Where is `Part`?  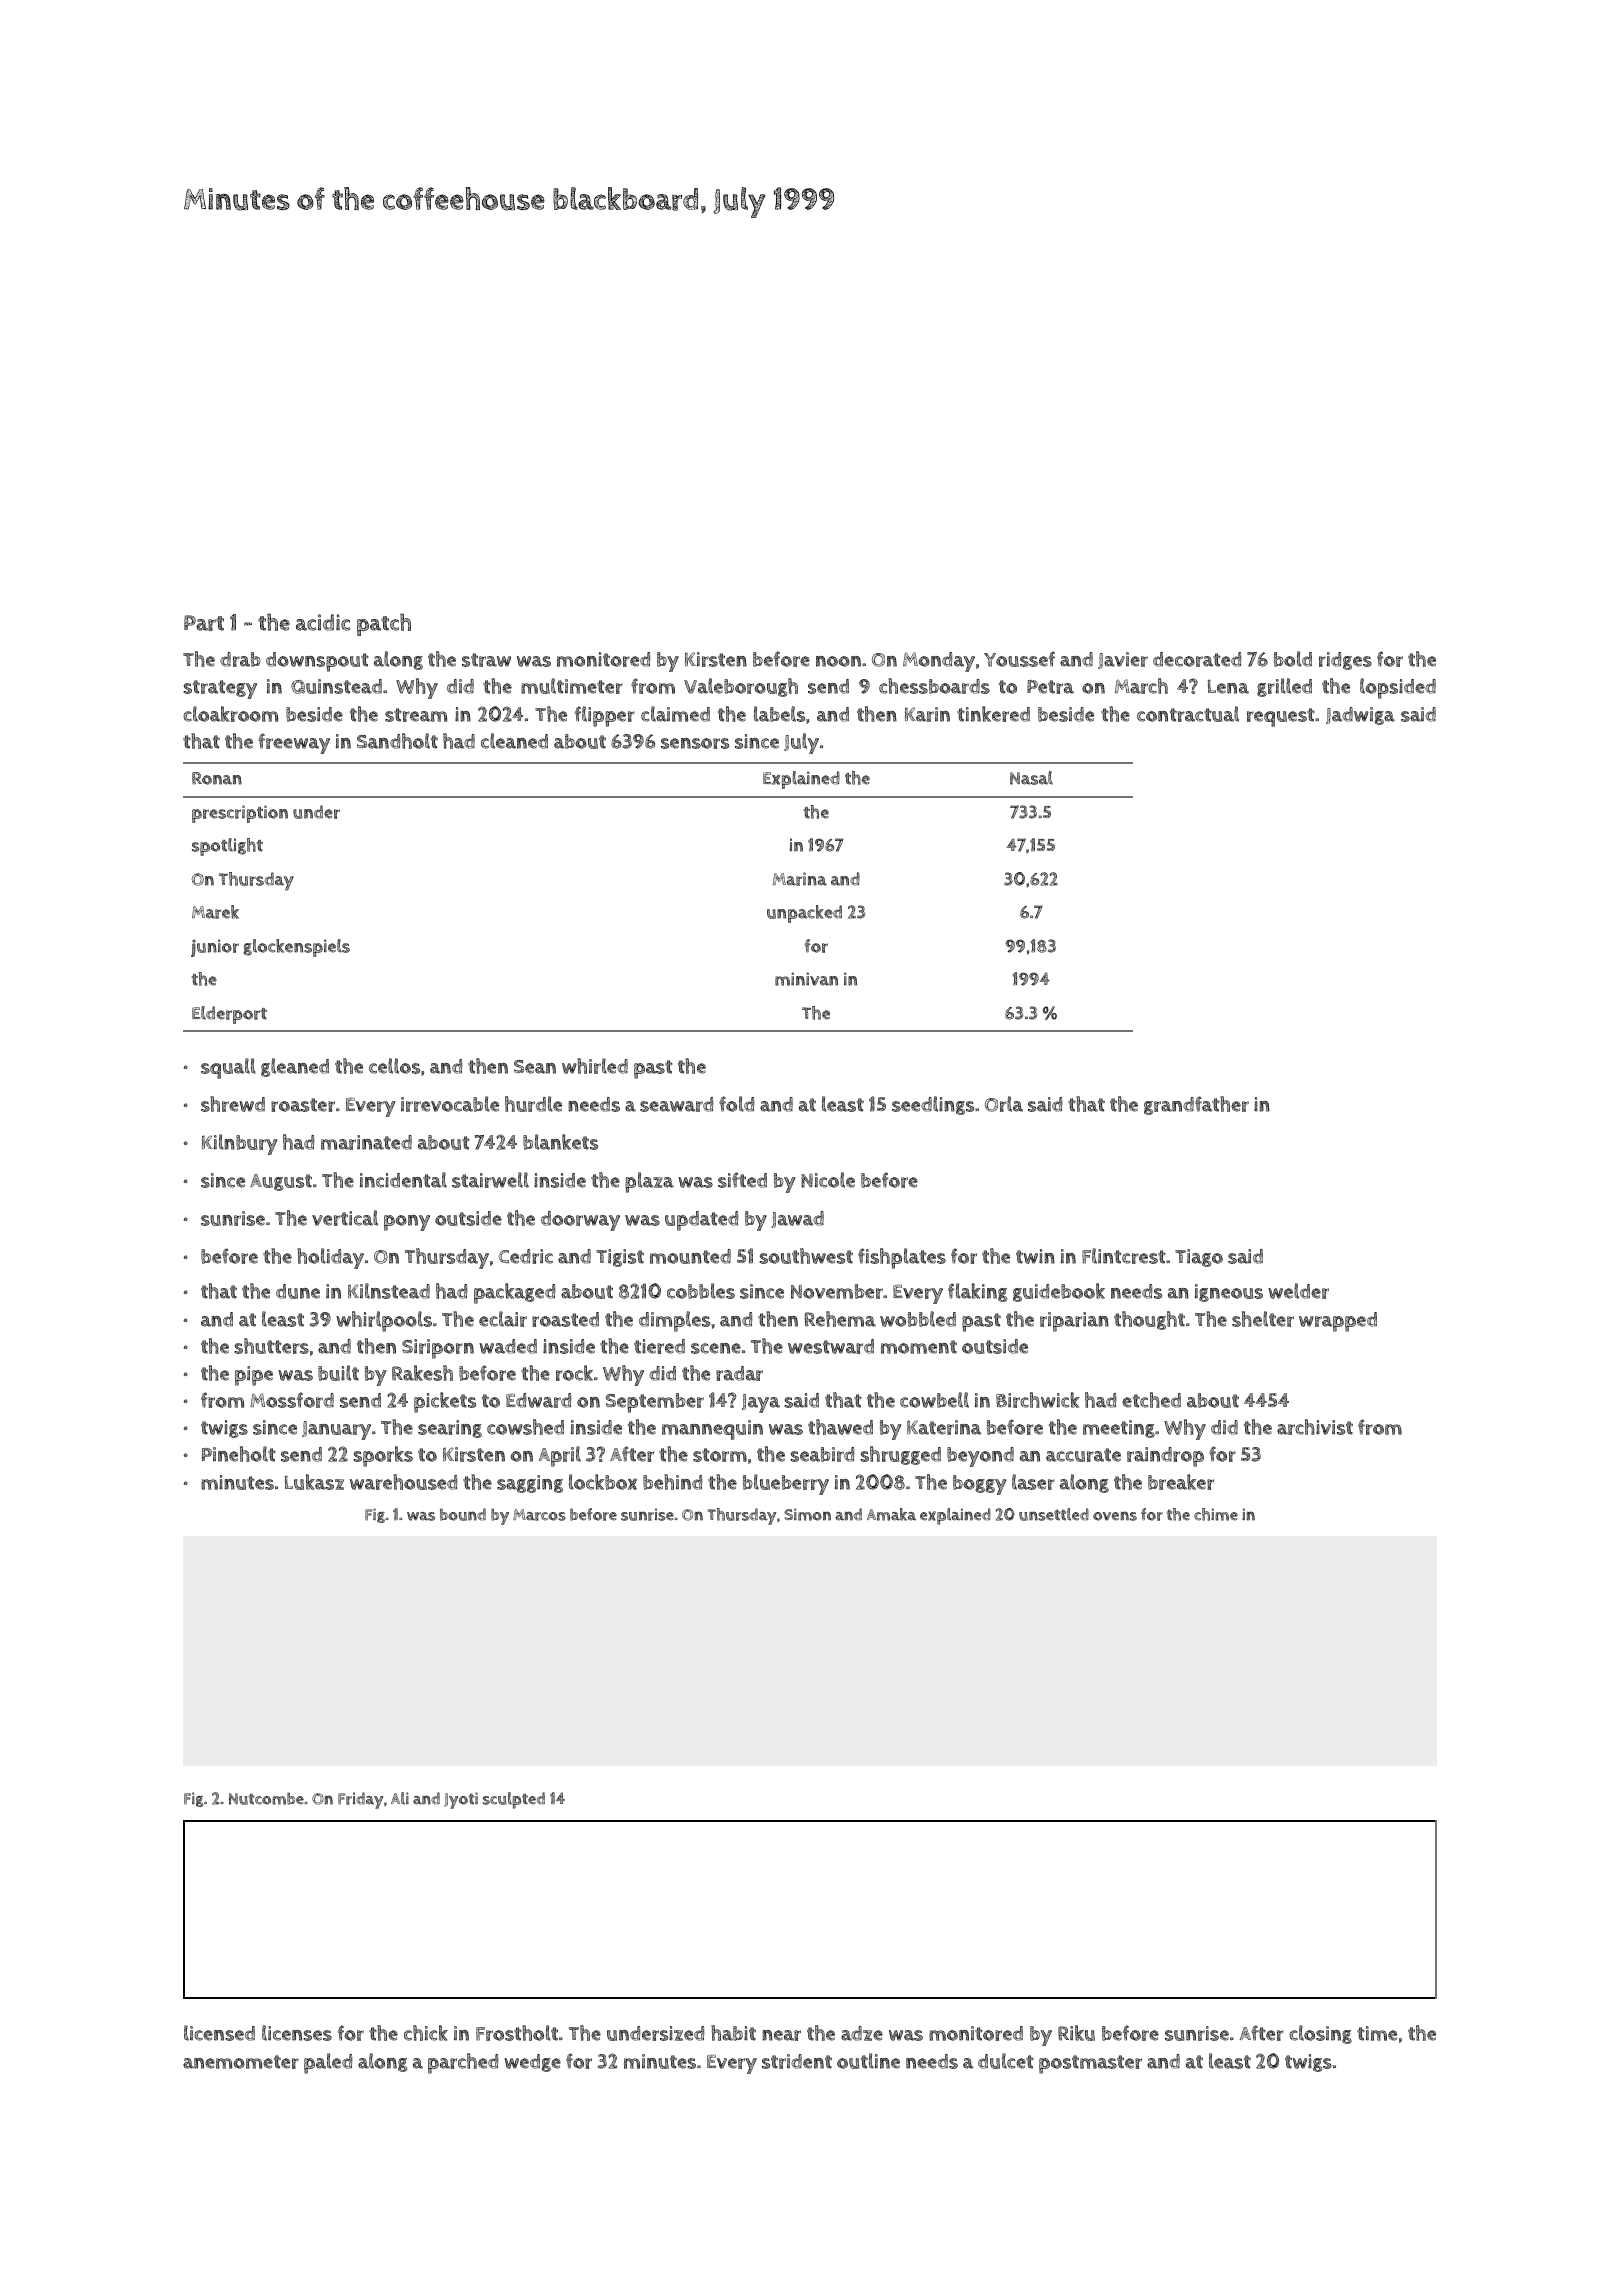 Part is located at coordinates (204, 623).
